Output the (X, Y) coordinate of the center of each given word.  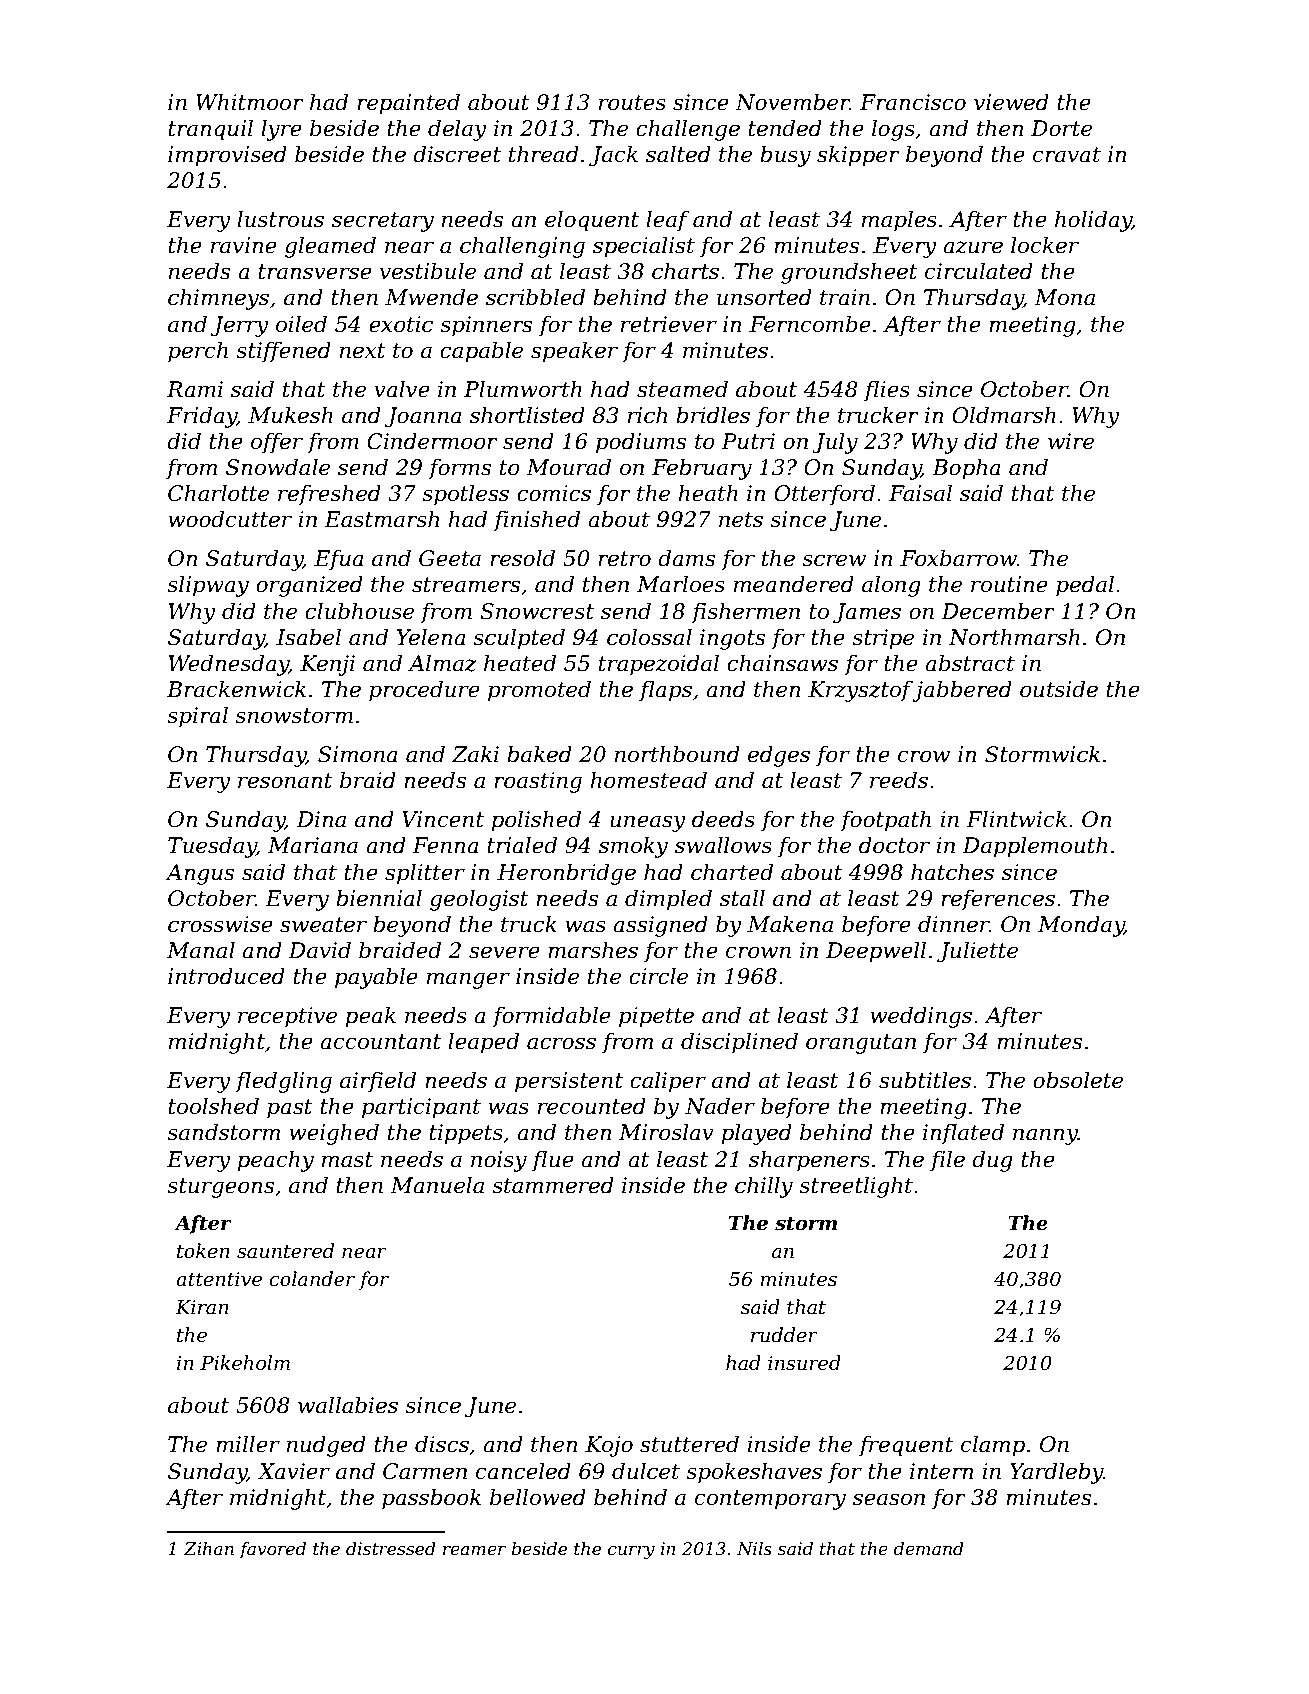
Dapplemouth (1034, 847)
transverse (315, 272)
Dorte (1061, 128)
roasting (538, 782)
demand (929, 1549)
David (319, 950)
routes (632, 103)
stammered (553, 1185)
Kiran (202, 1307)
